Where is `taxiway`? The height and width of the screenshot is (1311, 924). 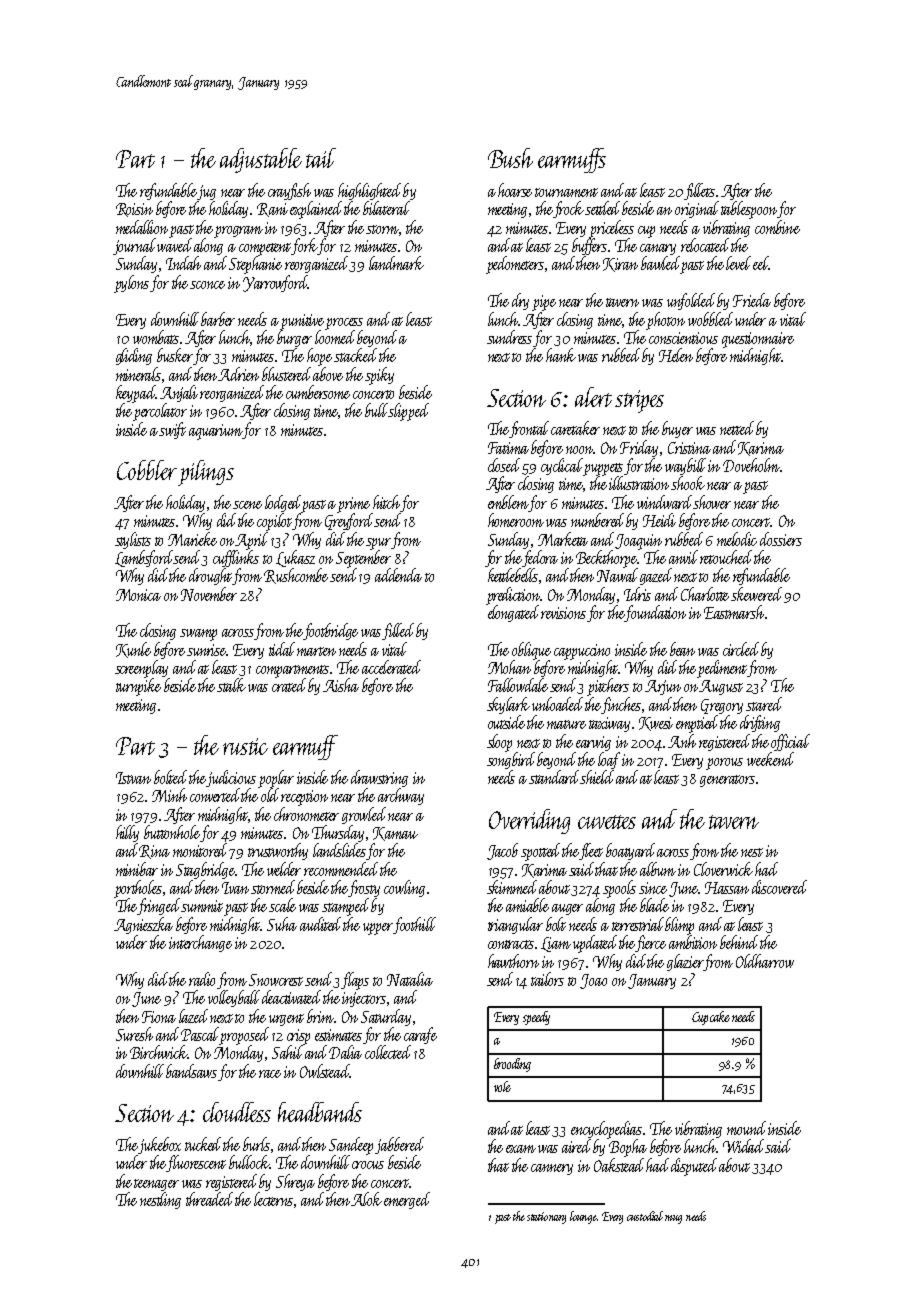 taxiway is located at coordinates (609, 724).
